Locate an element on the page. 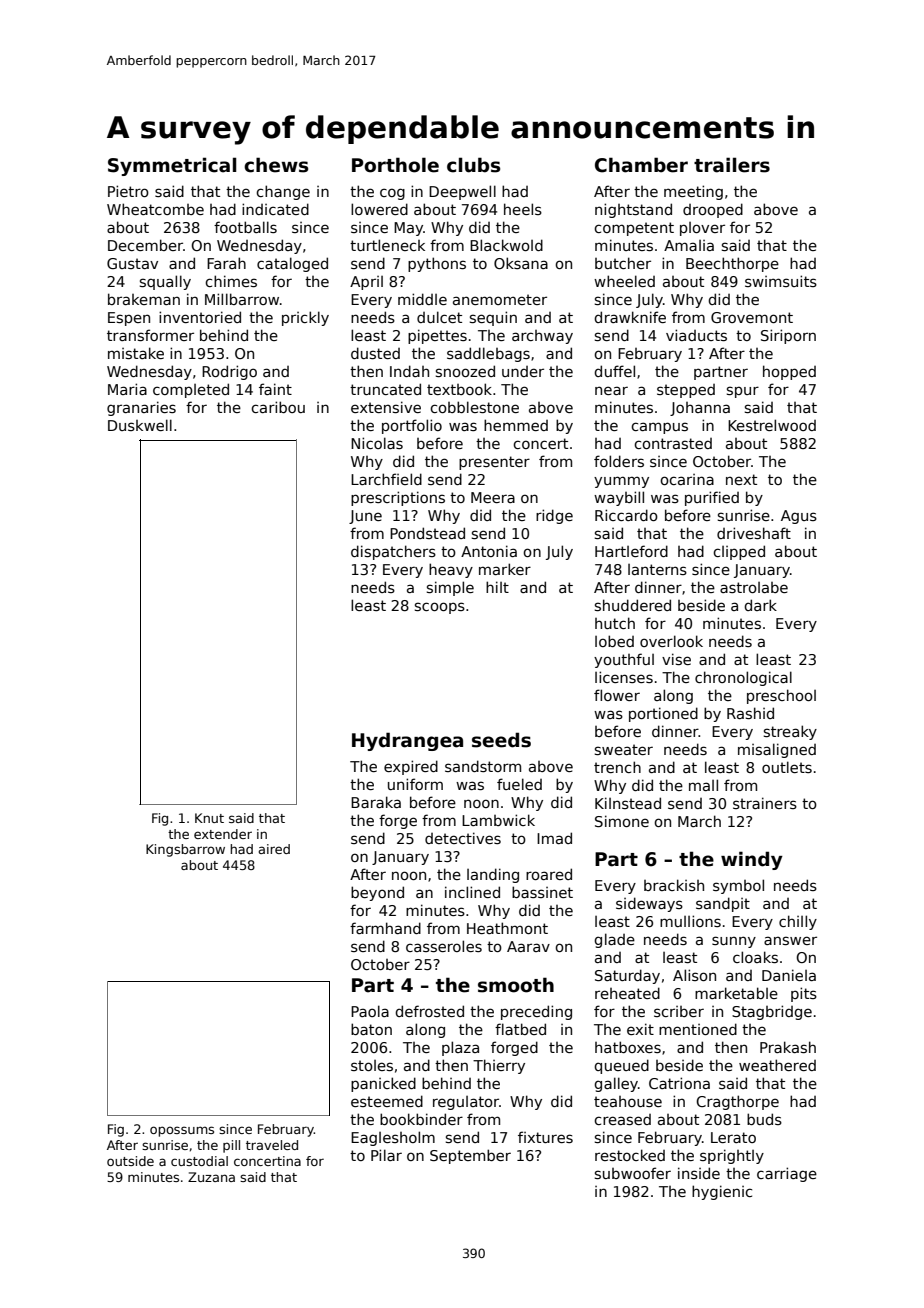  seeds is located at coordinates (501, 740).
